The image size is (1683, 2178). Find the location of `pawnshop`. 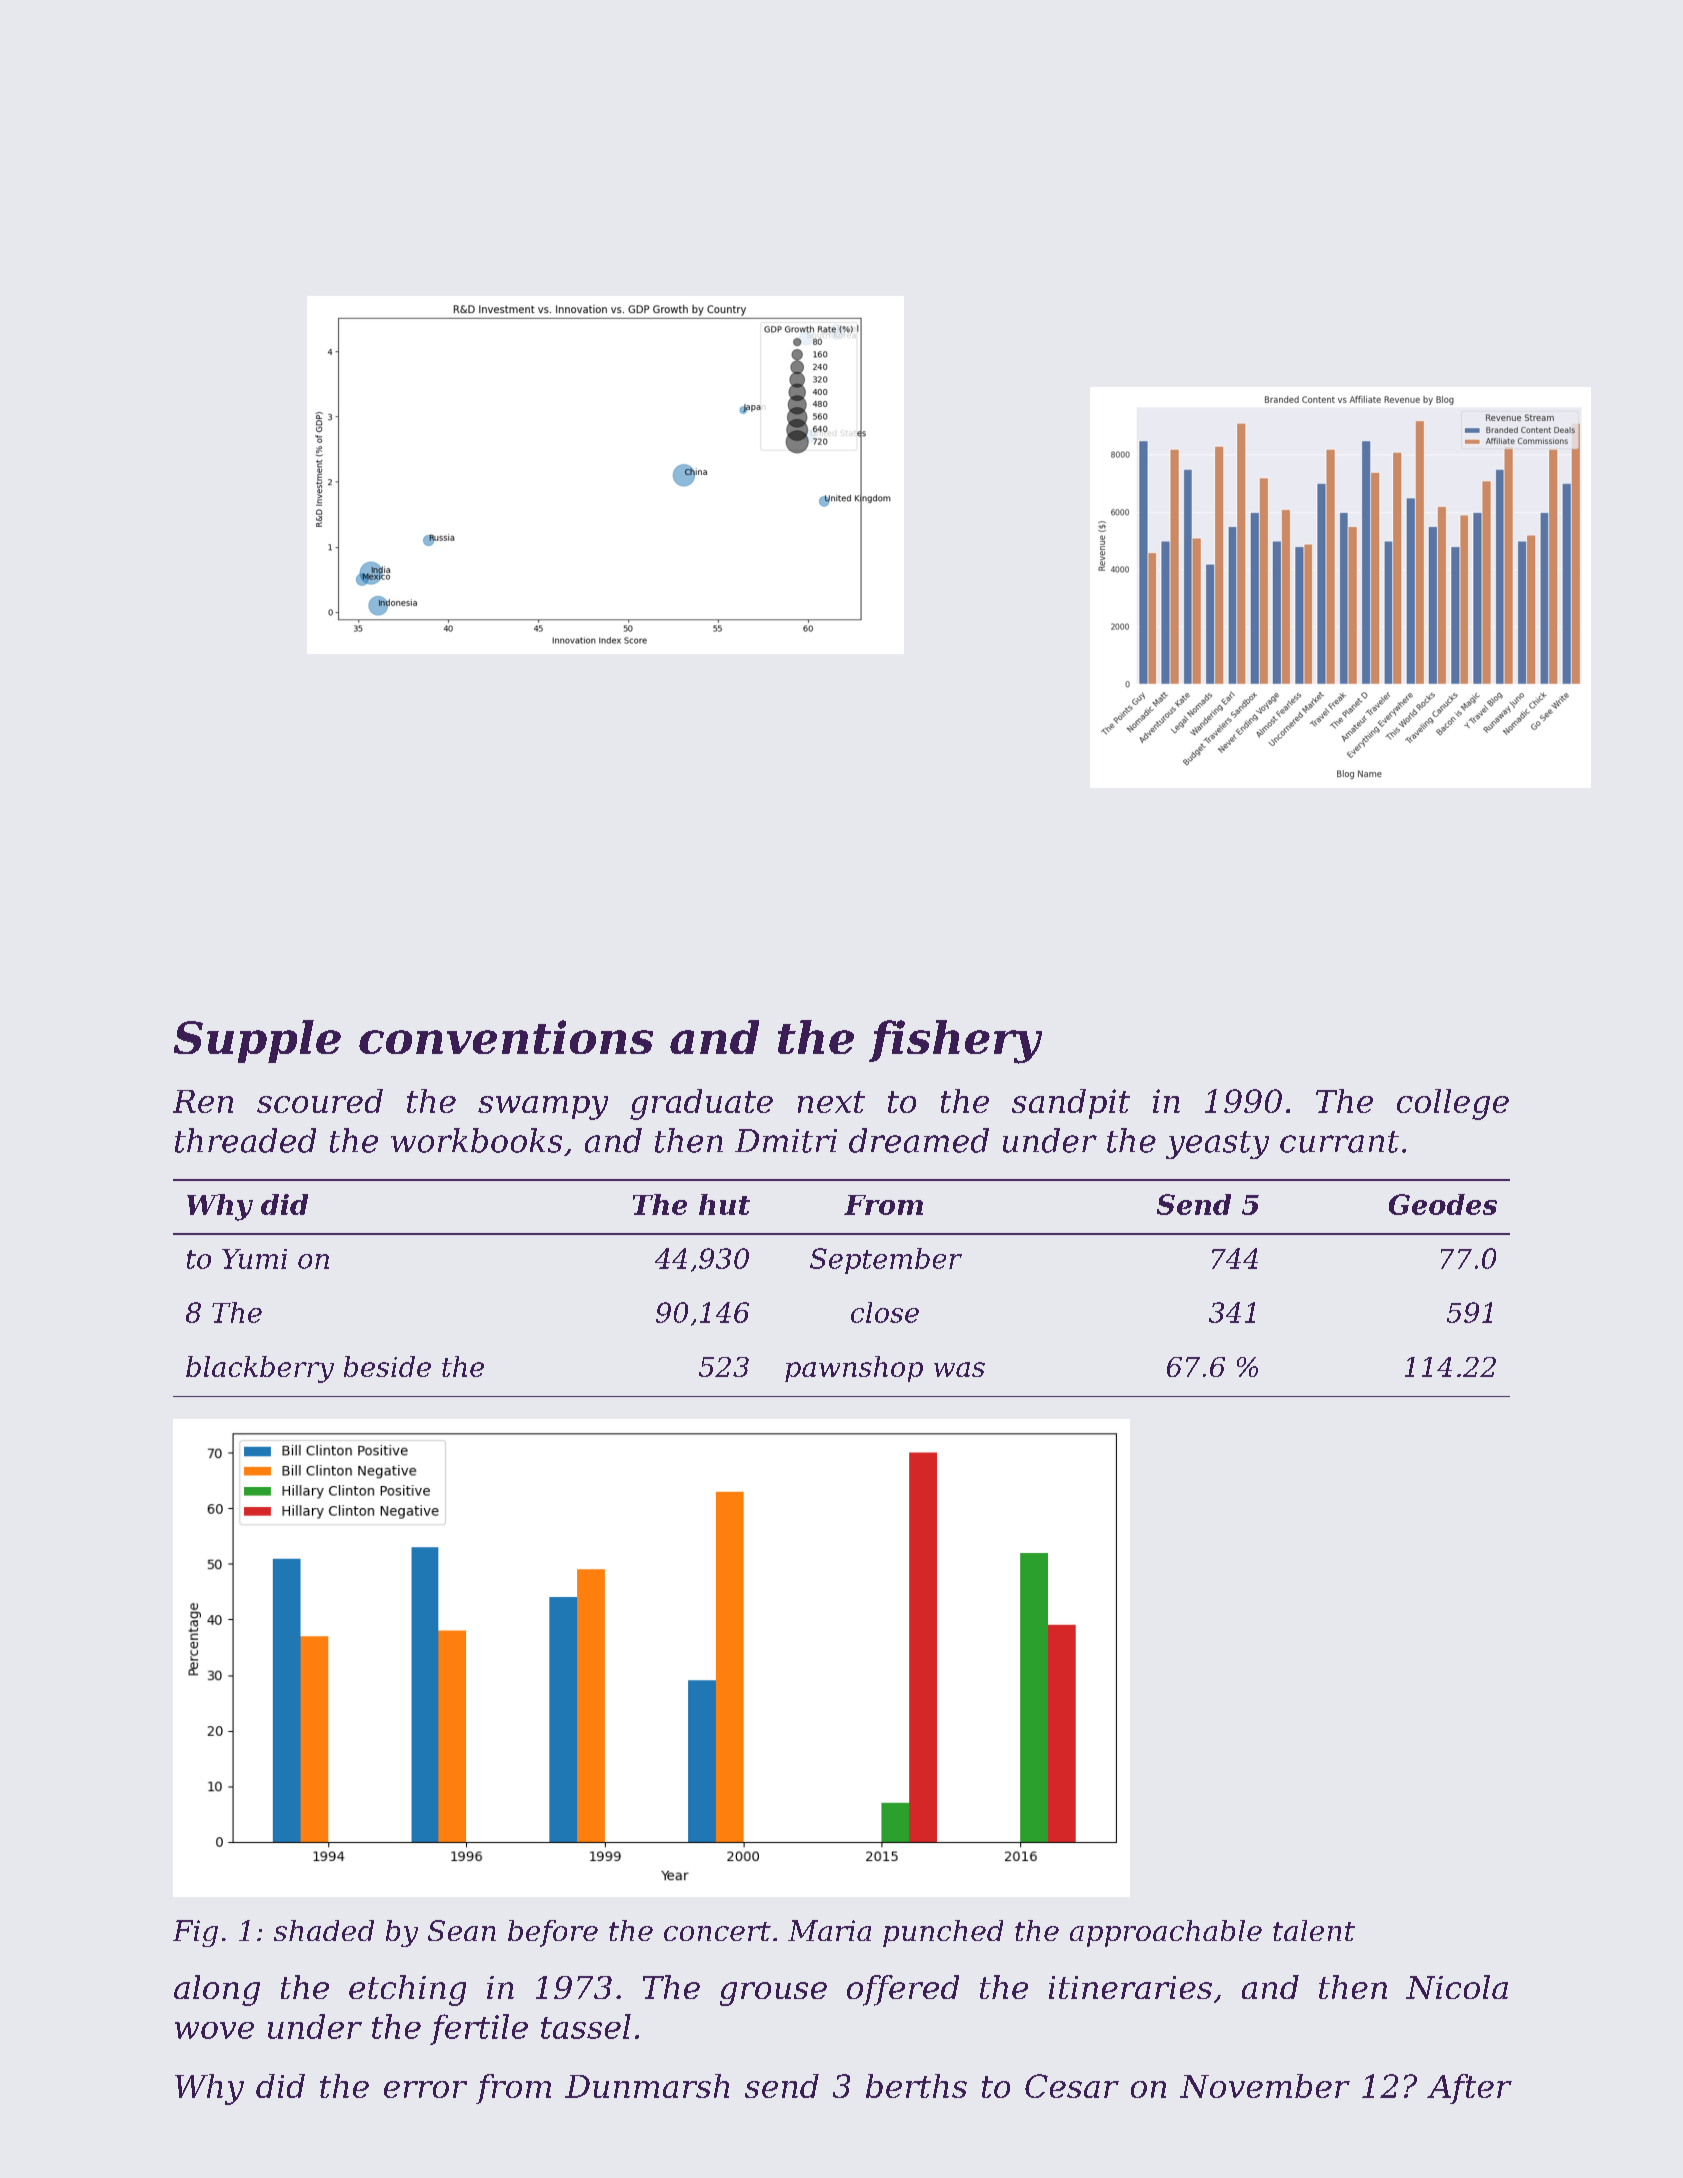

pawnshop is located at coordinates (854, 1369).
